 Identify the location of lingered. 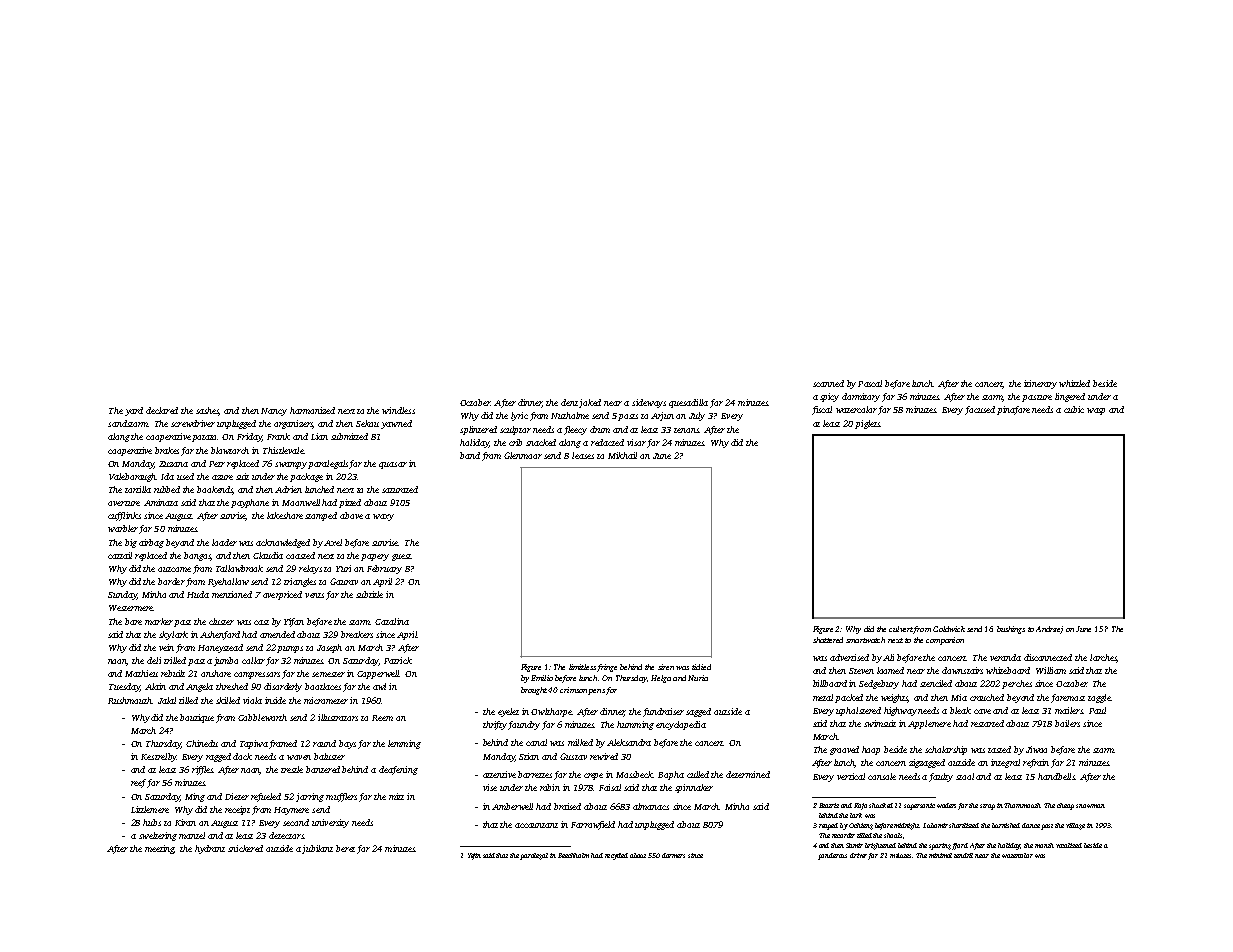
(1070, 397).
